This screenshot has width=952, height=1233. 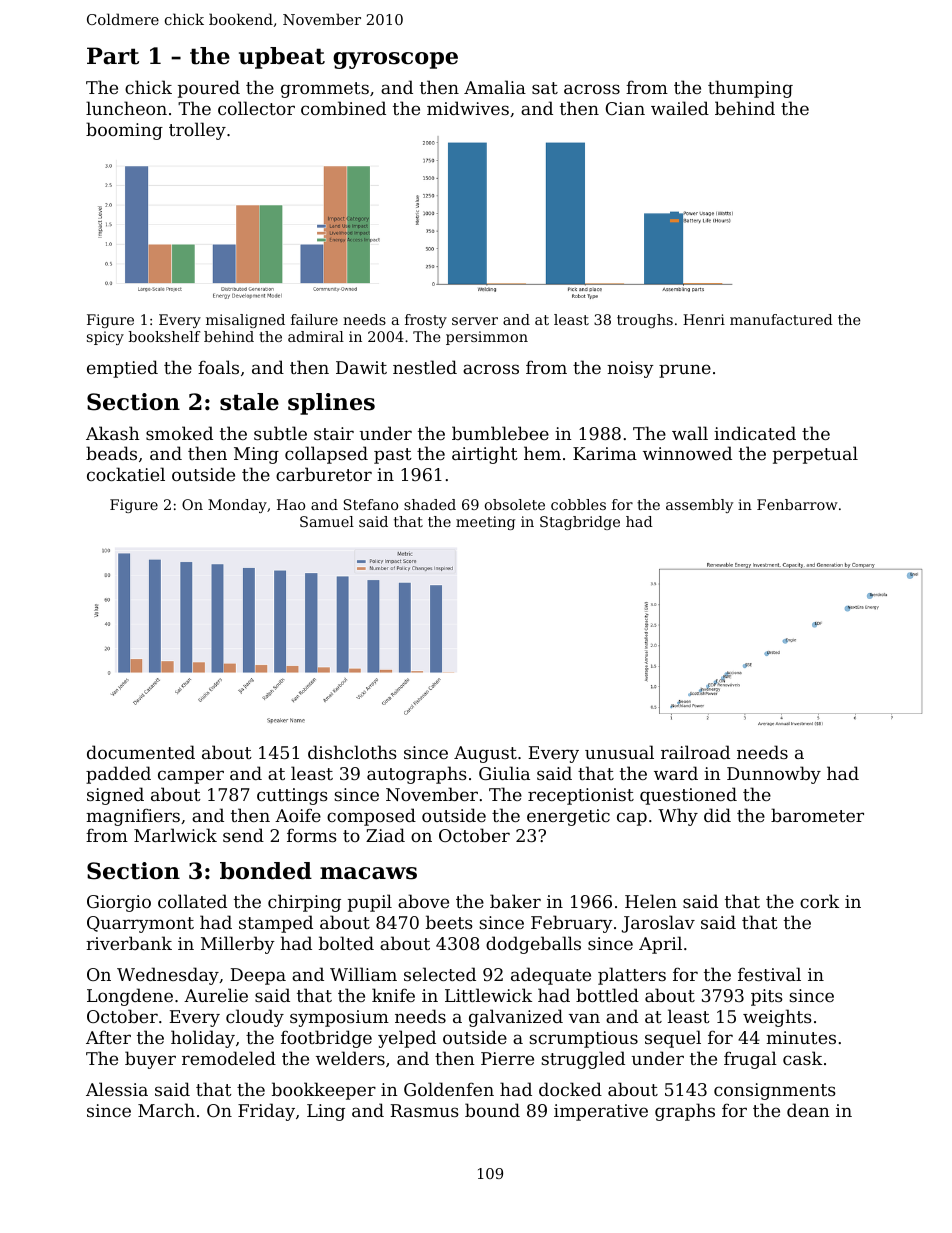 I want to click on Deepa, so click(x=258, y=976).
